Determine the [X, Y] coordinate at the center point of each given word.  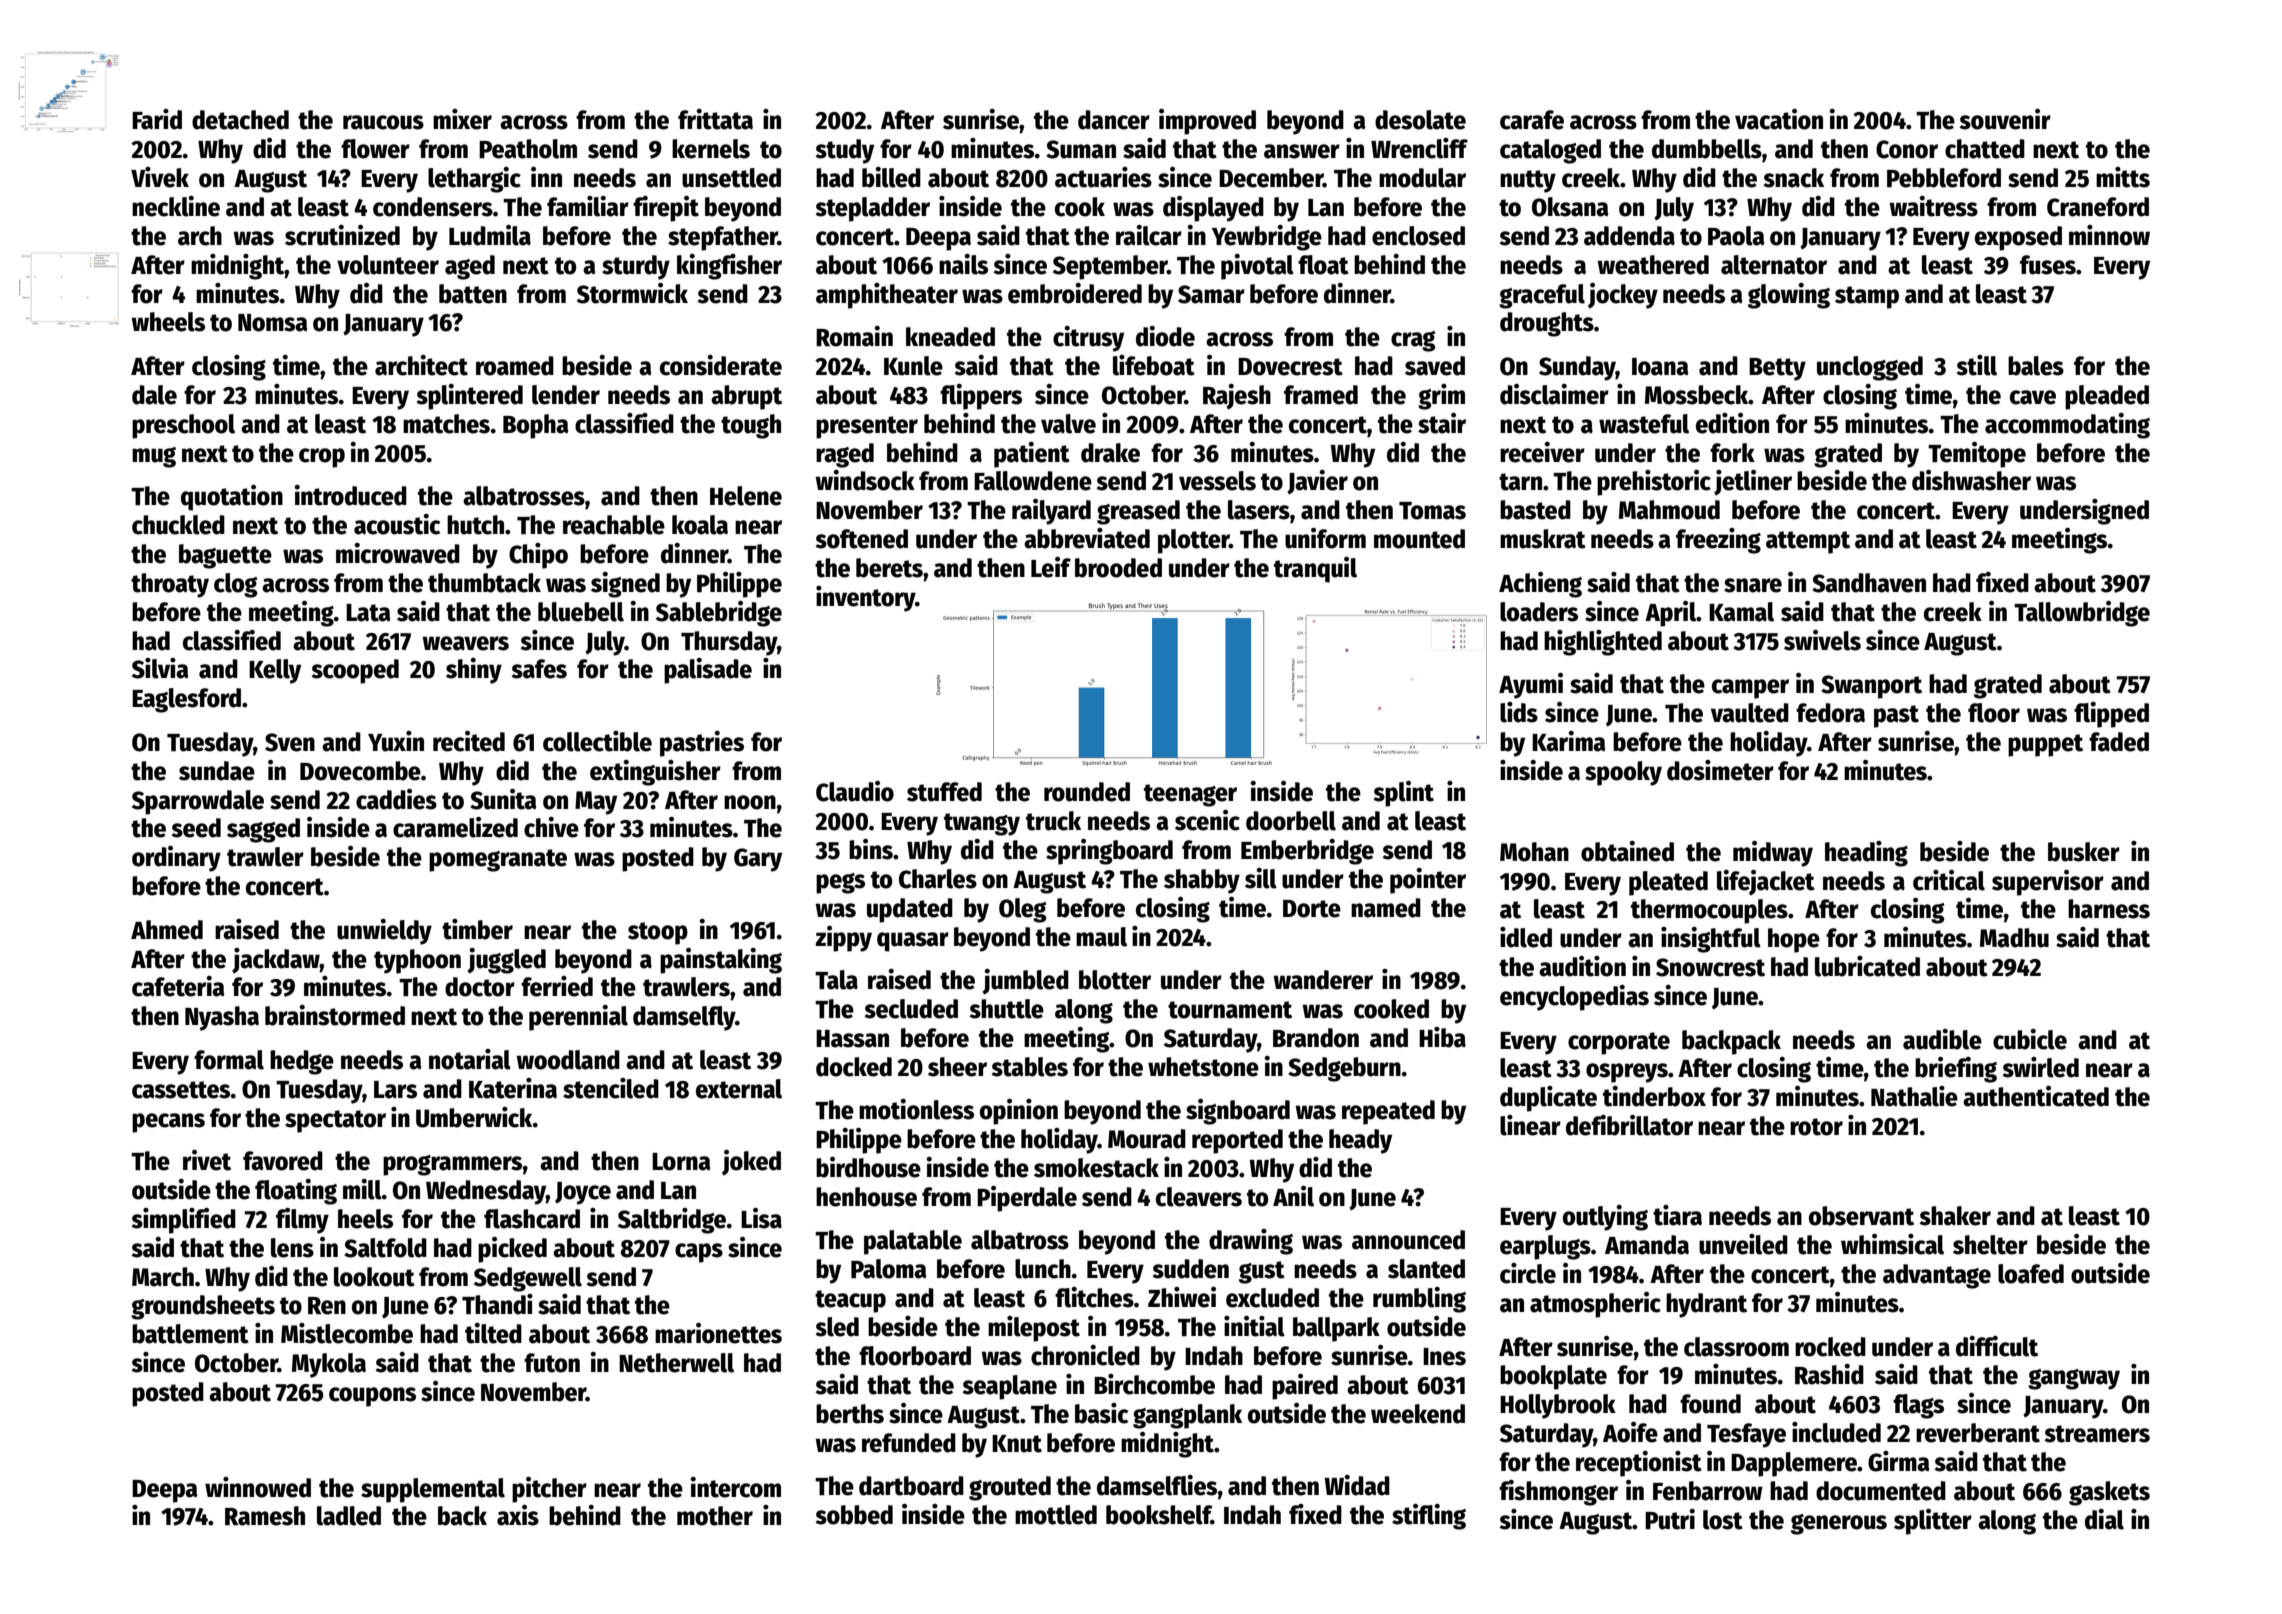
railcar [1149, 235]
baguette [225, 556]
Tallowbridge [2082, 614]
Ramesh [265, 1516]
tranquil [1315, 570]
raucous [383, 122]
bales [2036, 366]
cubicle [2030, 1039]
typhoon [417, 961]
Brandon [1316, 1038]
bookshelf [1158, 1515]
